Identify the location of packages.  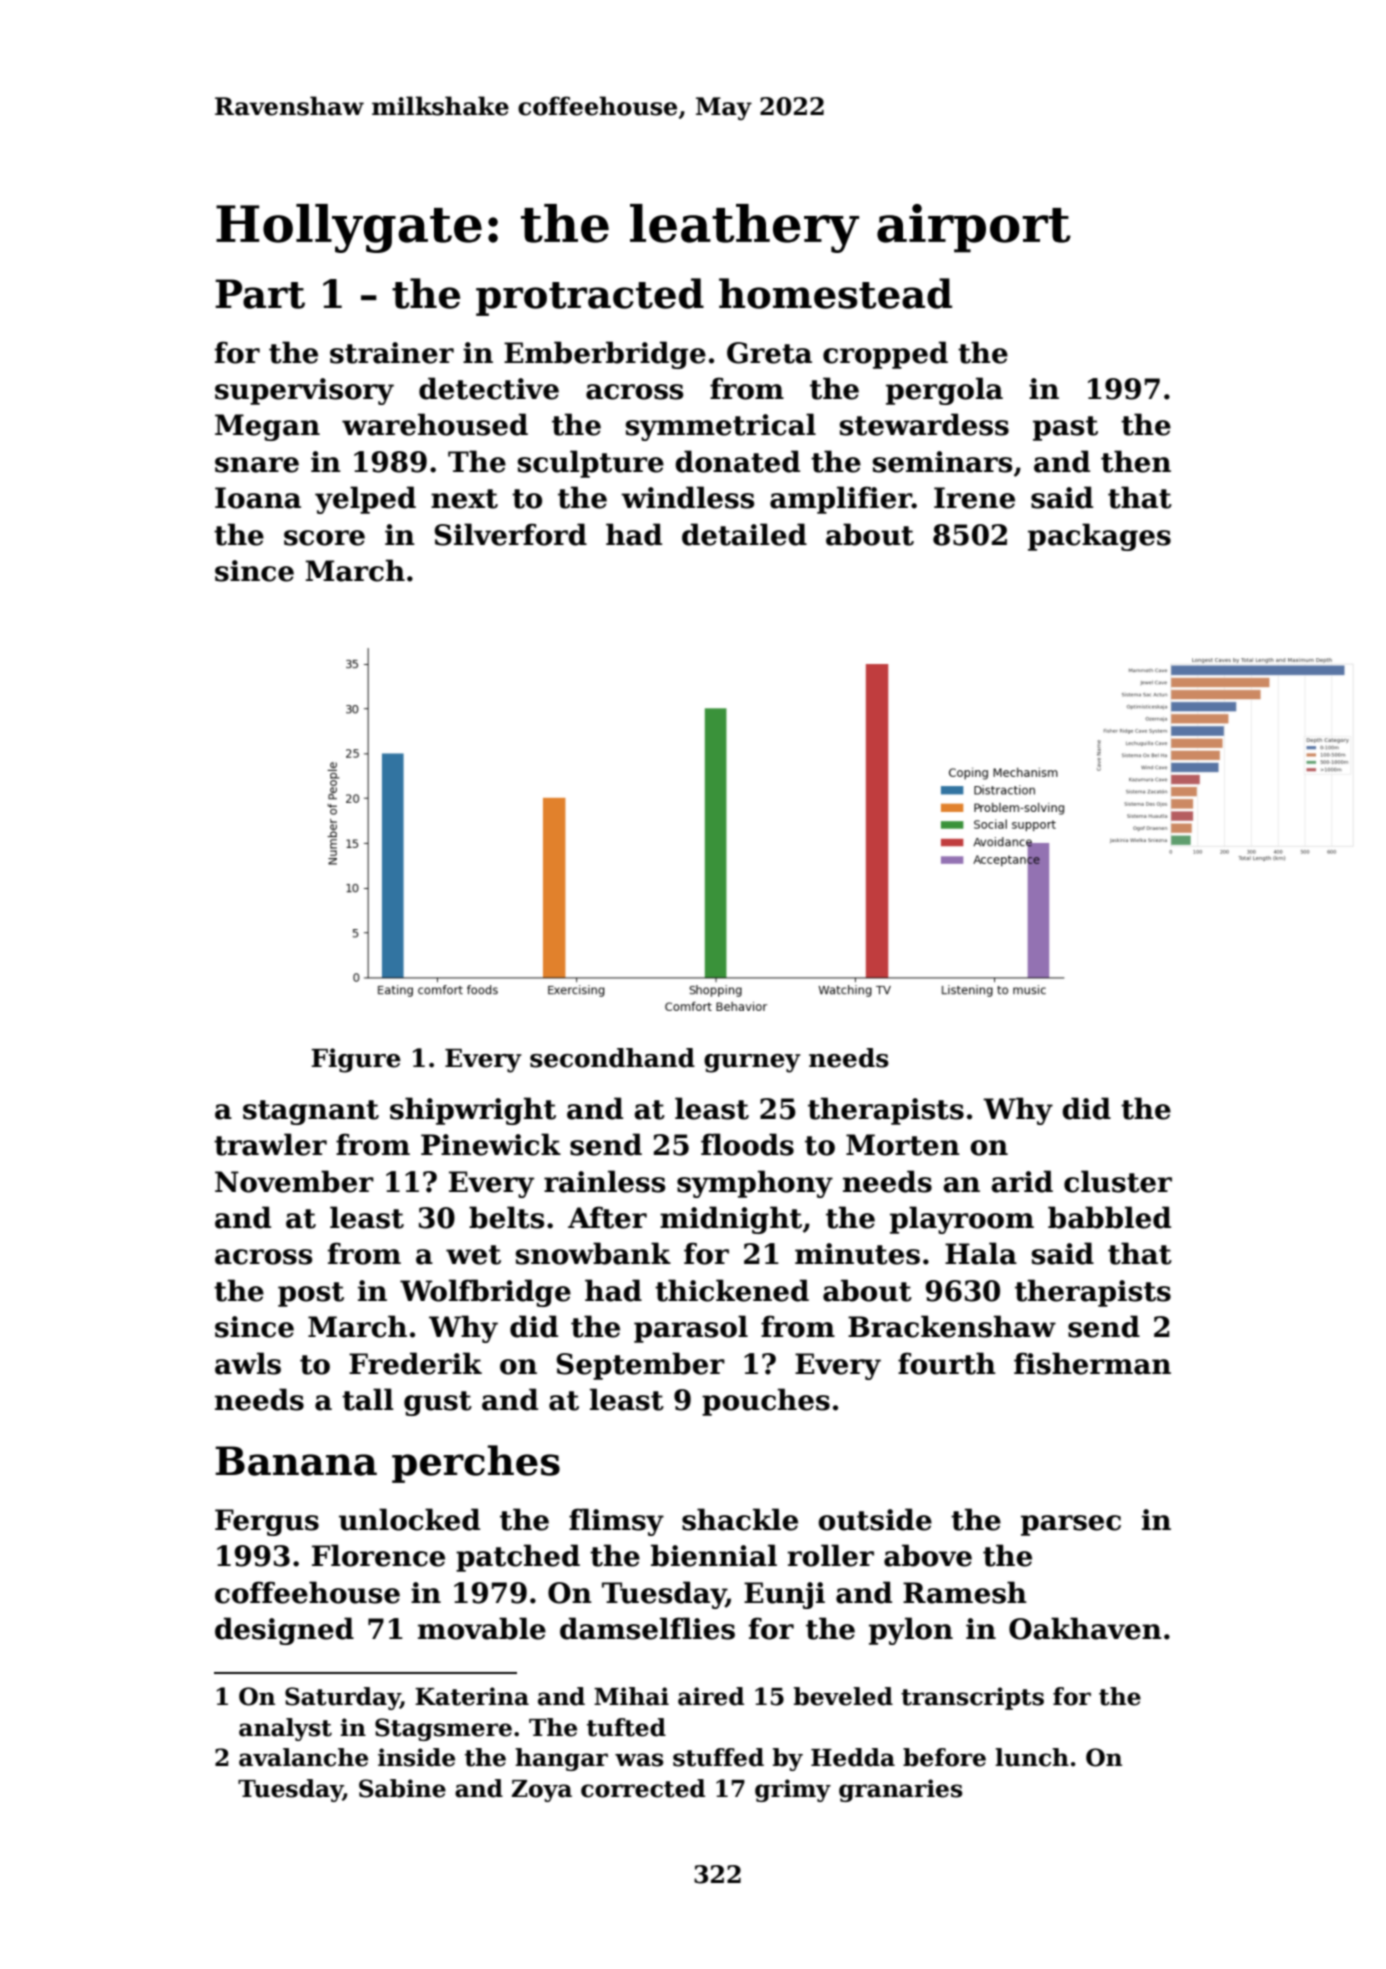
(1099, 537).
